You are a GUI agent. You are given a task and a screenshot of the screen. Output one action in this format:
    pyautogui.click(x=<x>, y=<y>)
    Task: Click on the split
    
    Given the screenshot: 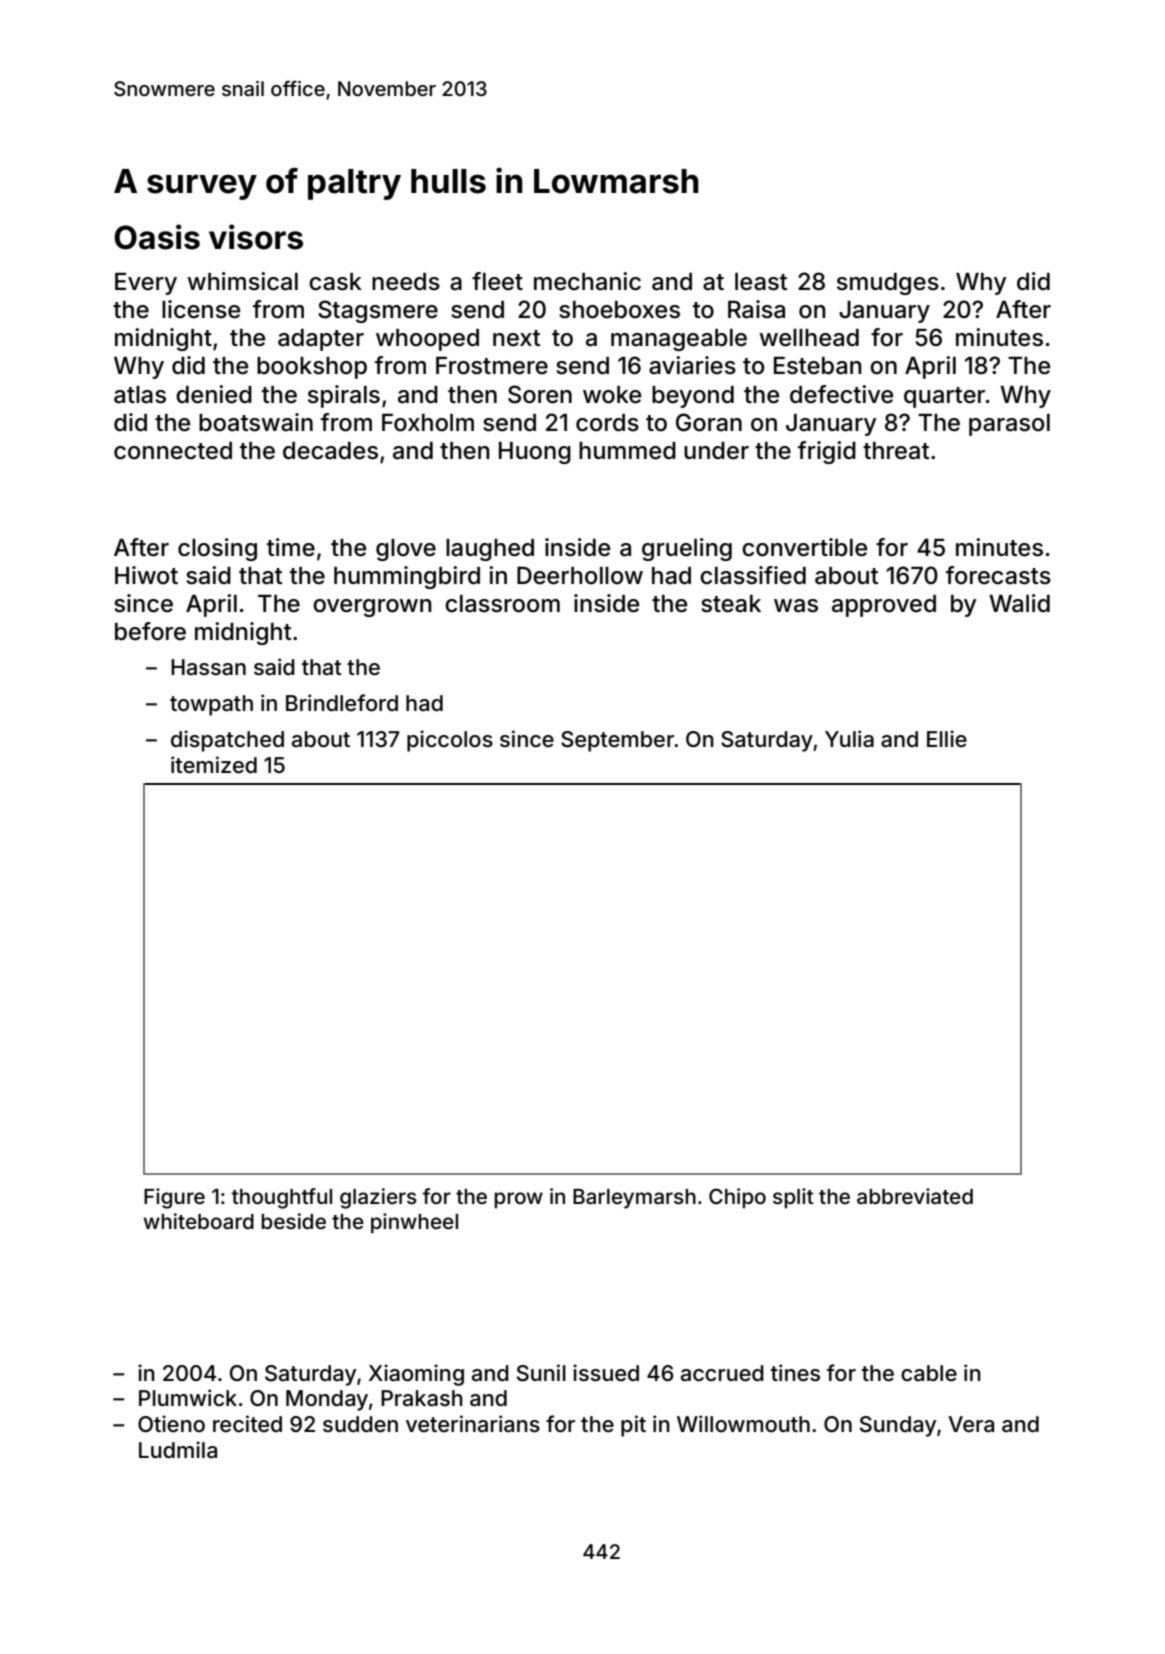 What is the action you would take?
    pyautogui.click(x=793, y=1198)
